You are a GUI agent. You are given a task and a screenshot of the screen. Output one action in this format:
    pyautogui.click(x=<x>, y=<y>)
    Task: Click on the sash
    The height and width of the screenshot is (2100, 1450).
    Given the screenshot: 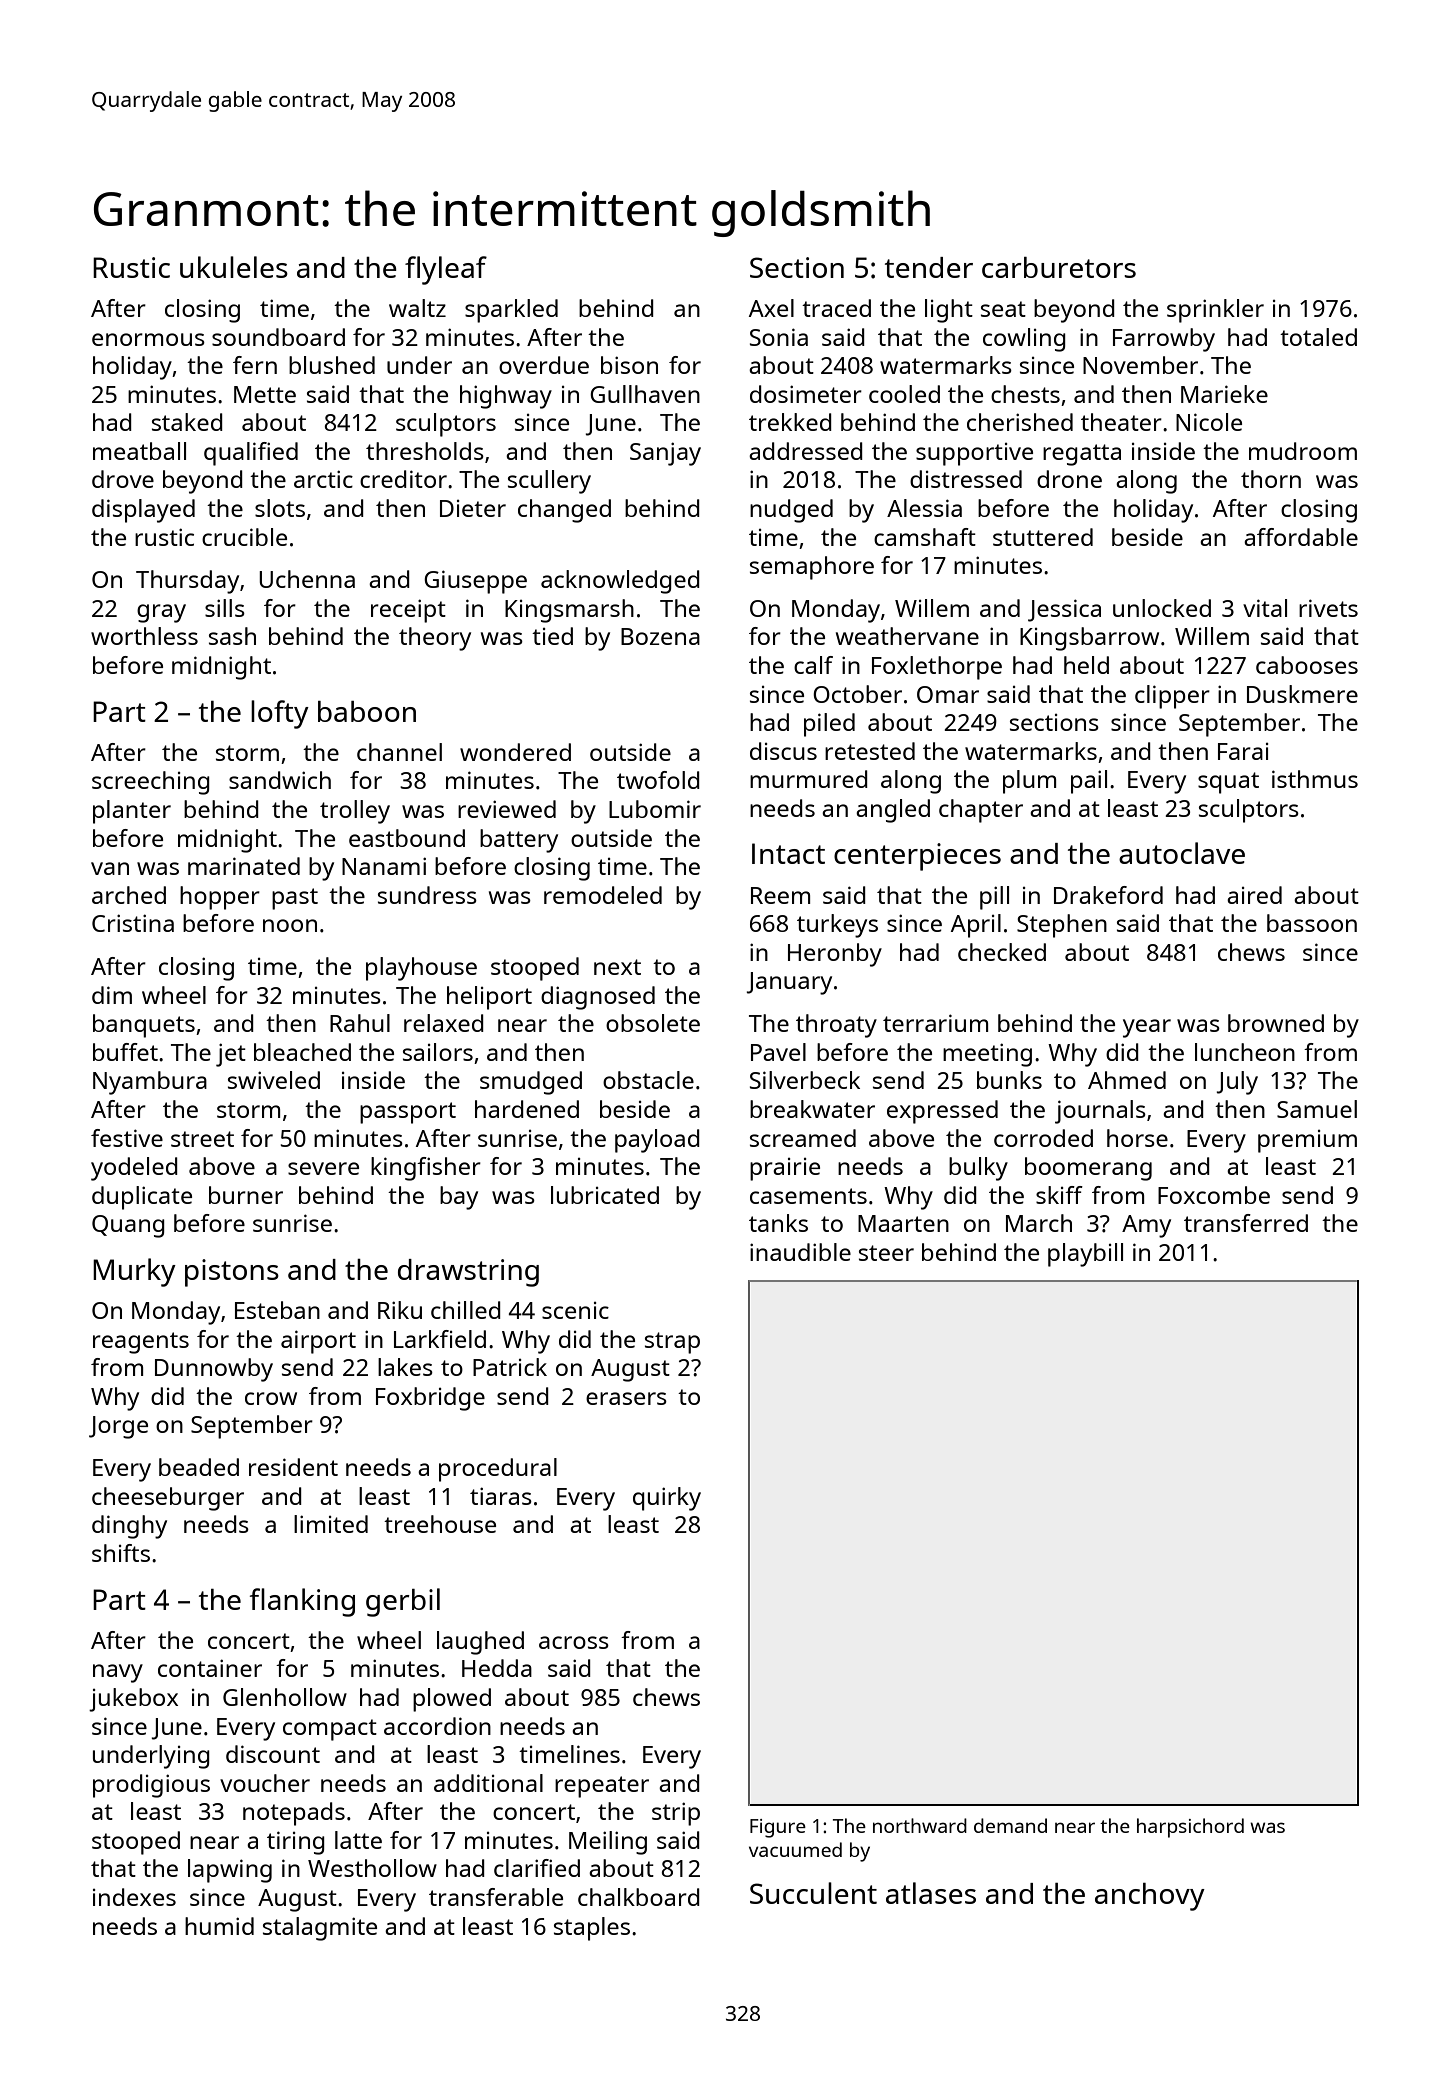 What is the action you would take?
    pyautogui.click(x=232, y=636)
